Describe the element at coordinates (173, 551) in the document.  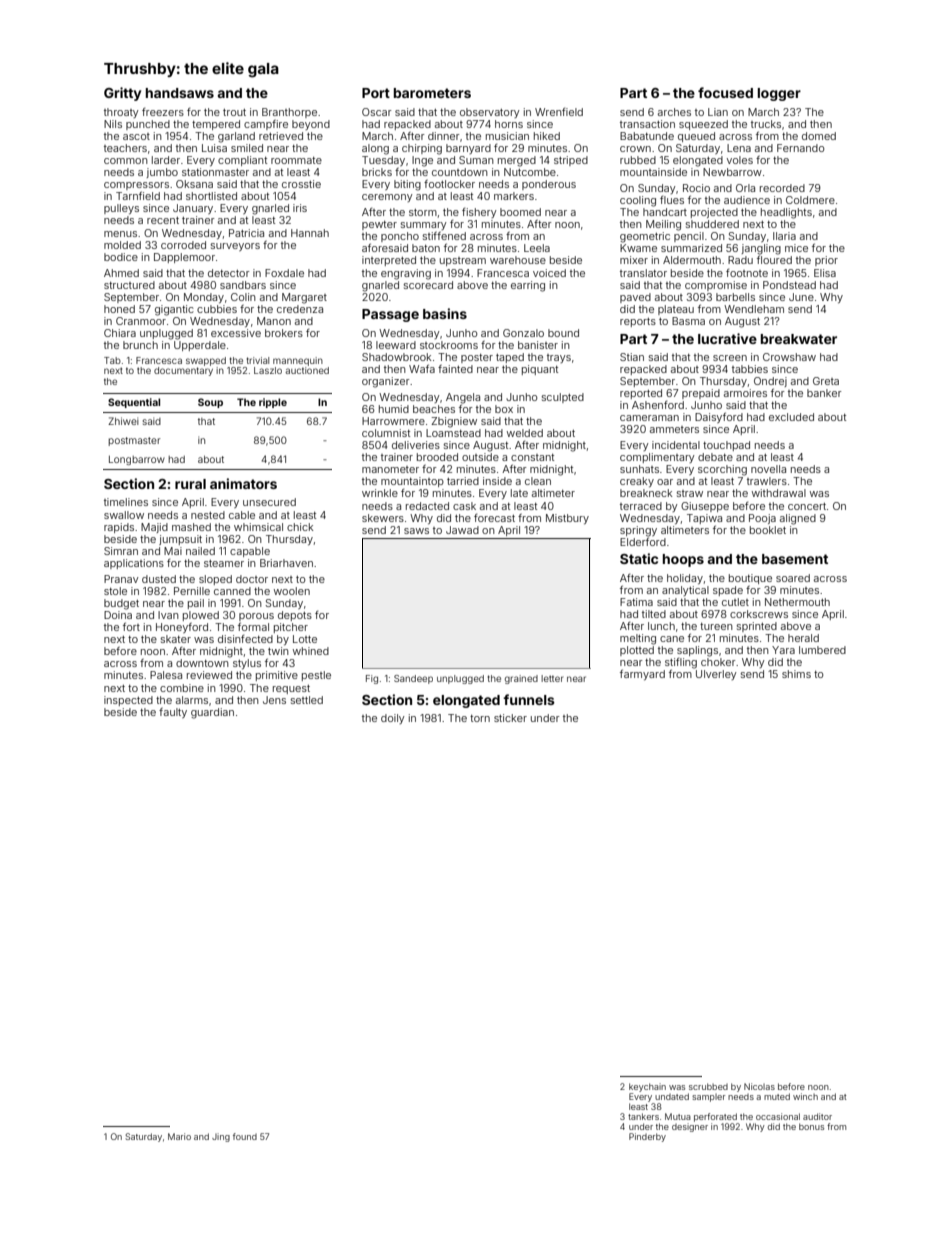
I see `Mai` at that location.
